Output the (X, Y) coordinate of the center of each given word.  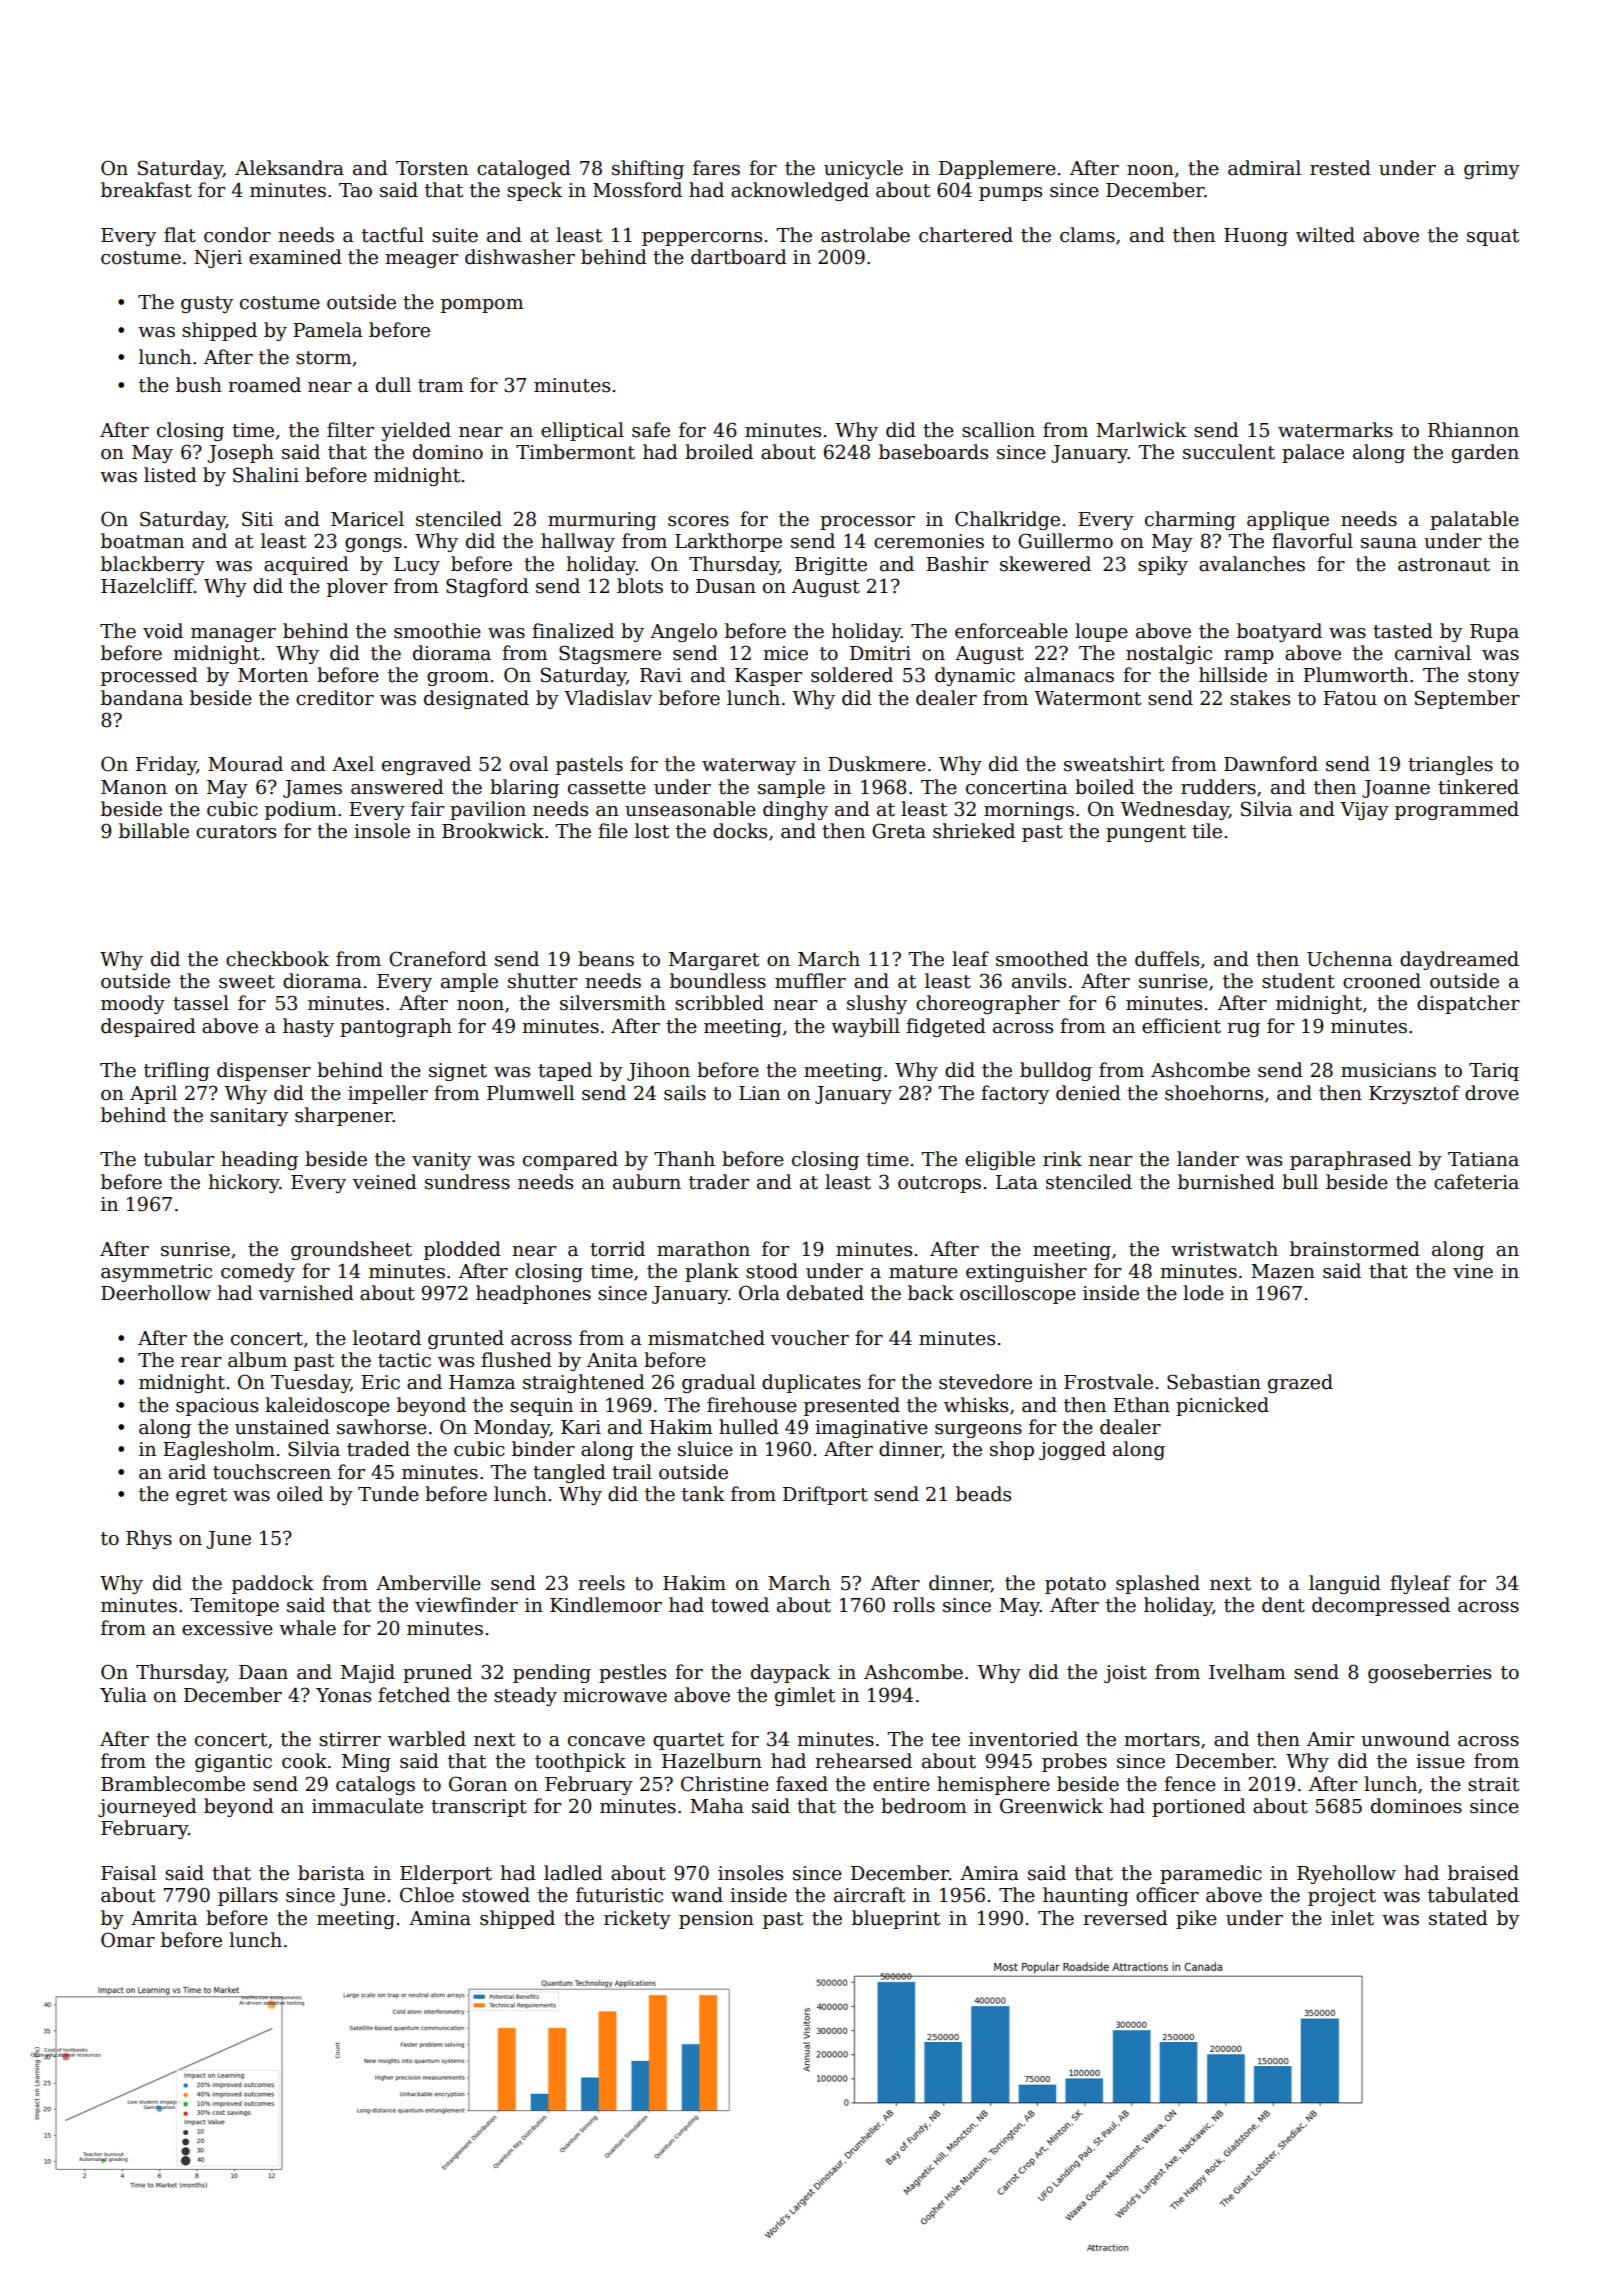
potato (1075, 1585)
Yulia (123, 1695)
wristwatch (1224, 1249)
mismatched (706, 1338)
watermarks (1335, 430)
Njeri (218, 259)
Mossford (637, 190)
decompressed (1381, 1606)
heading (259, 1160)
